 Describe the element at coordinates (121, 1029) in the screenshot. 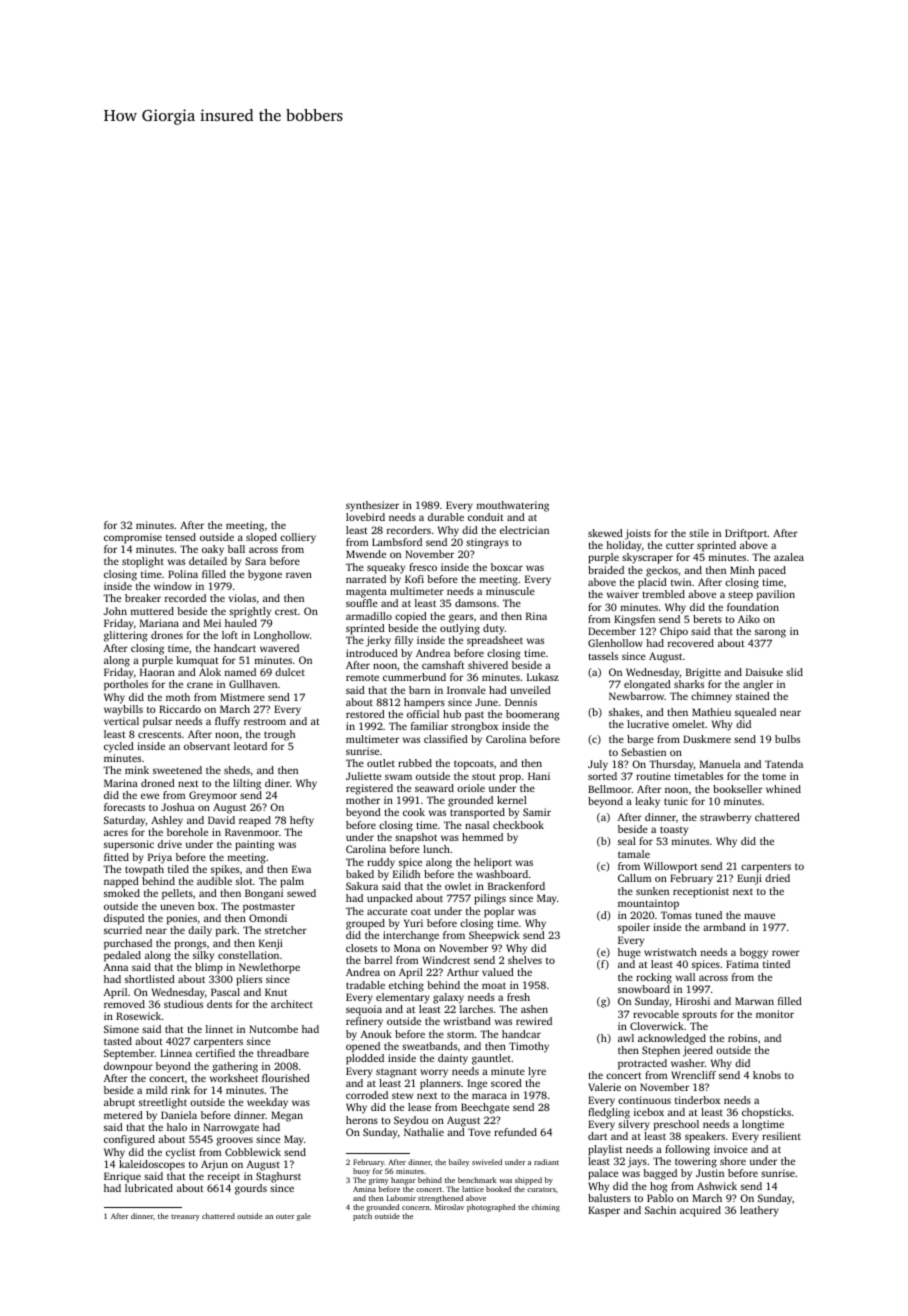

I see `Simone` at that location.
